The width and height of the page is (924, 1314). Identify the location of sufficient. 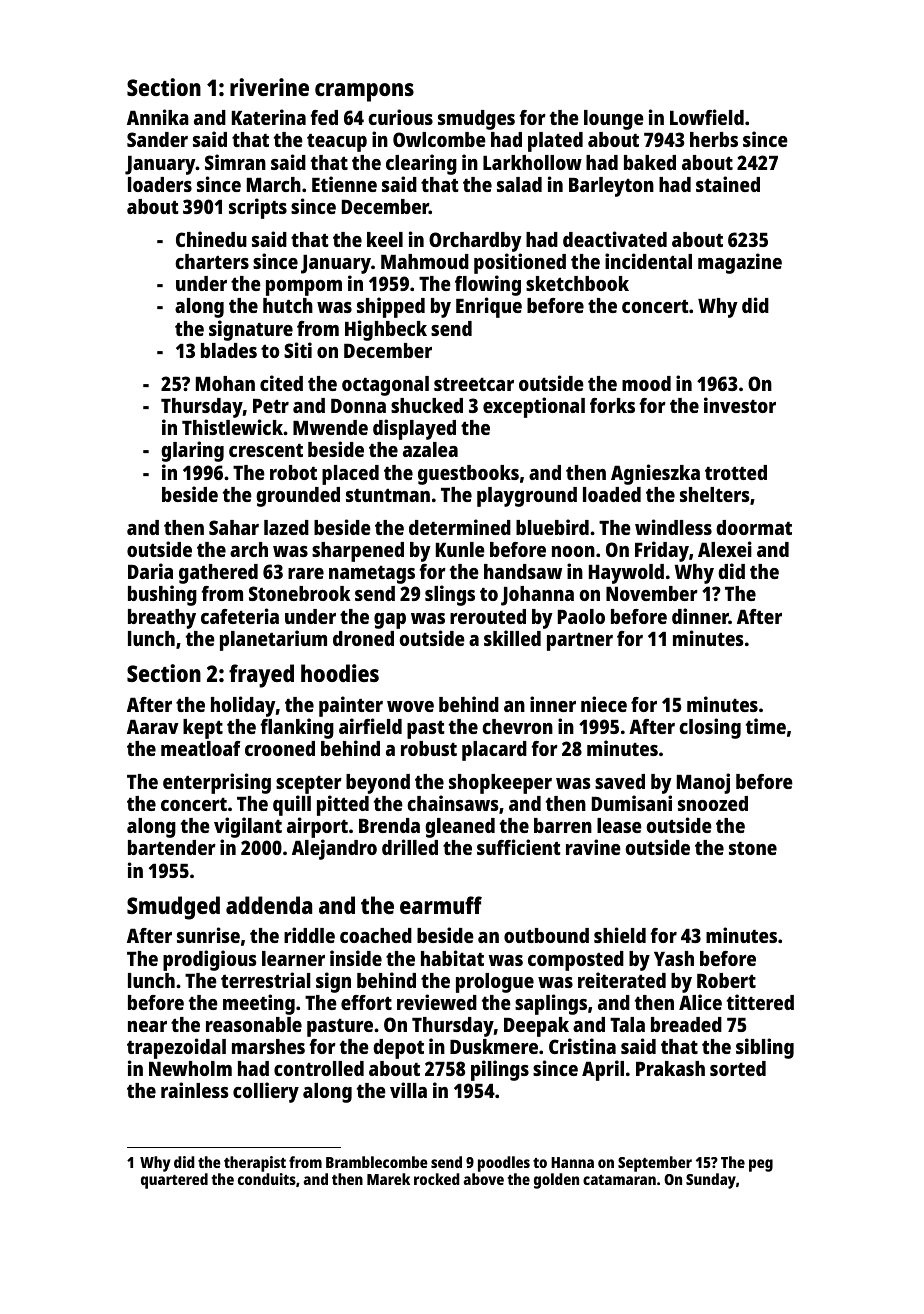
(519, 847).
